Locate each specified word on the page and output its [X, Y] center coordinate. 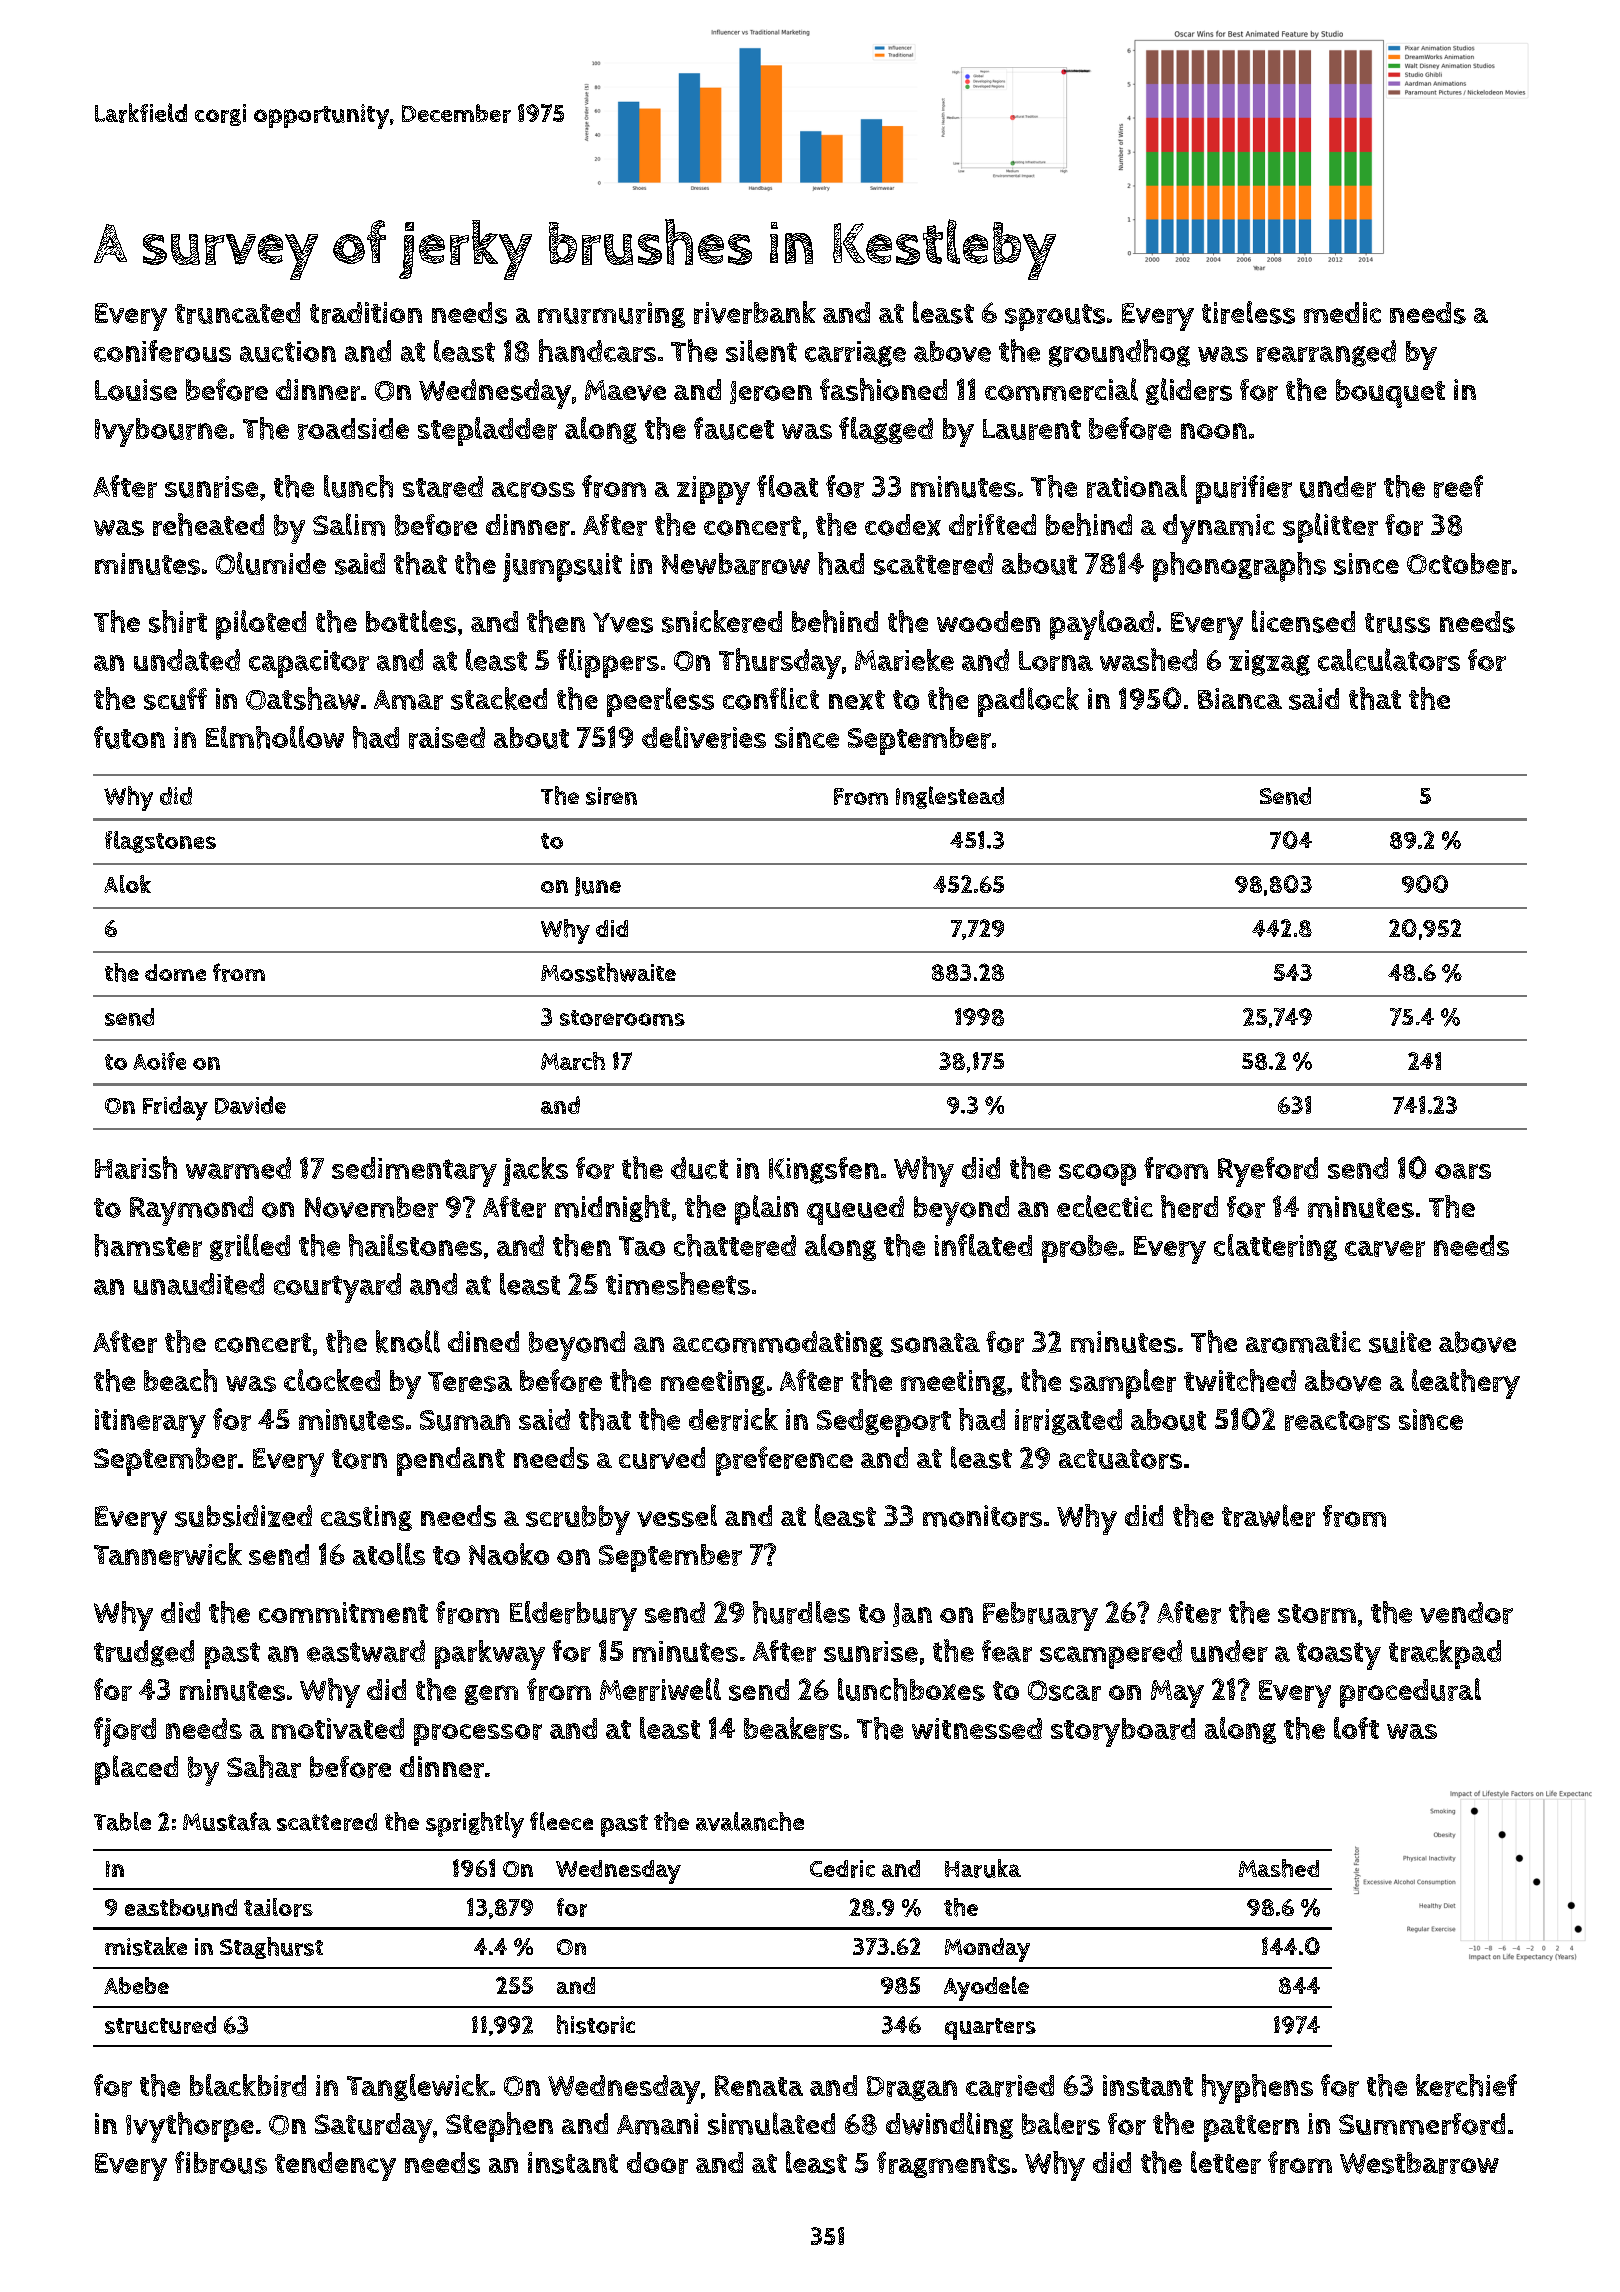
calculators [1389, 659]
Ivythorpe [190, 2127]
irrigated [1068, 1422]
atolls [389, 1554]
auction [288, 351]
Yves [623, 622]
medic [1342, 312]
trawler [1268, 1515]
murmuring [611, 315]
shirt [178, 621]
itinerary [150, 1423]
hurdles [801, 1612]
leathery [1466, 1384]
